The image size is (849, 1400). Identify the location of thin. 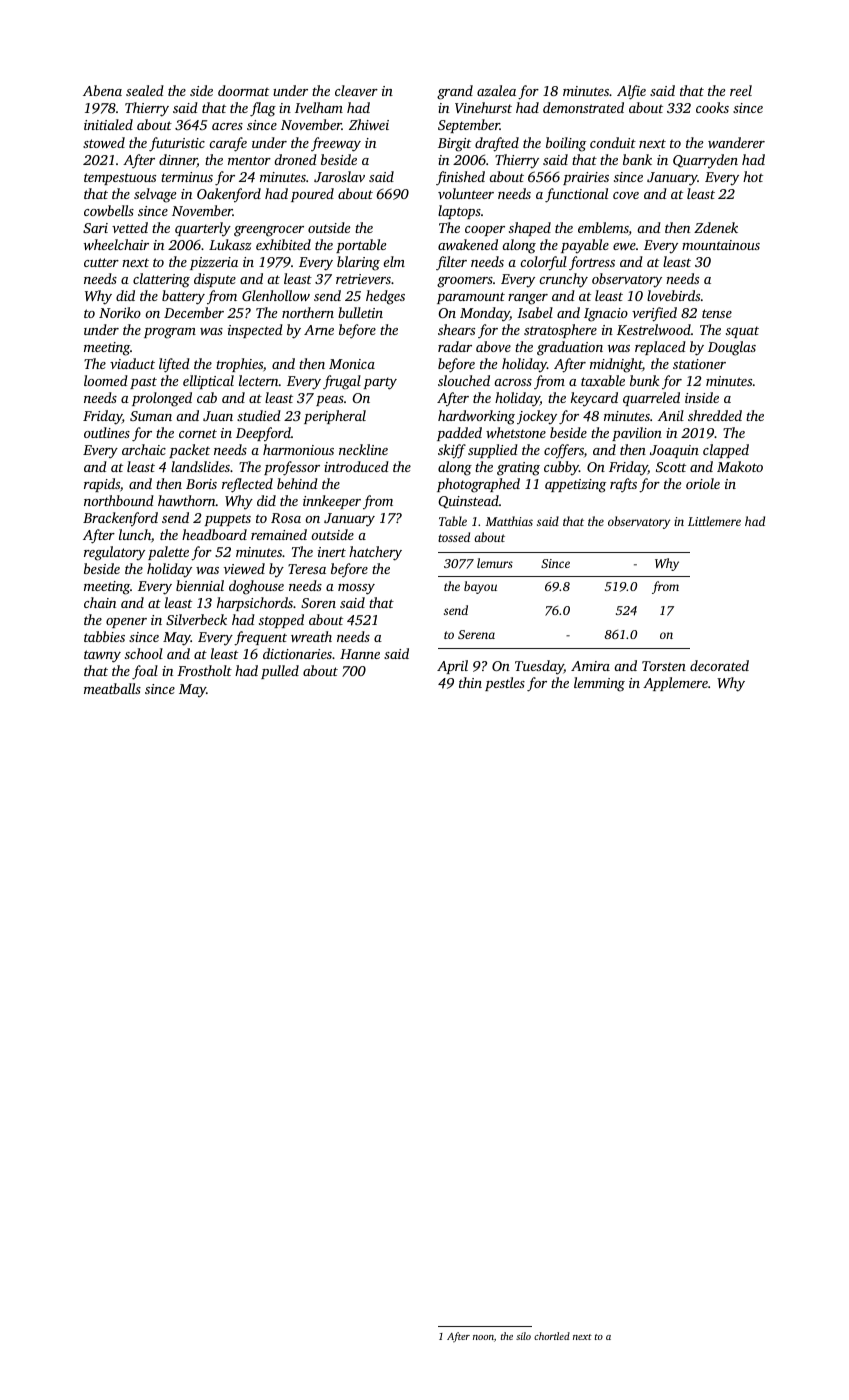
(470, 682).
